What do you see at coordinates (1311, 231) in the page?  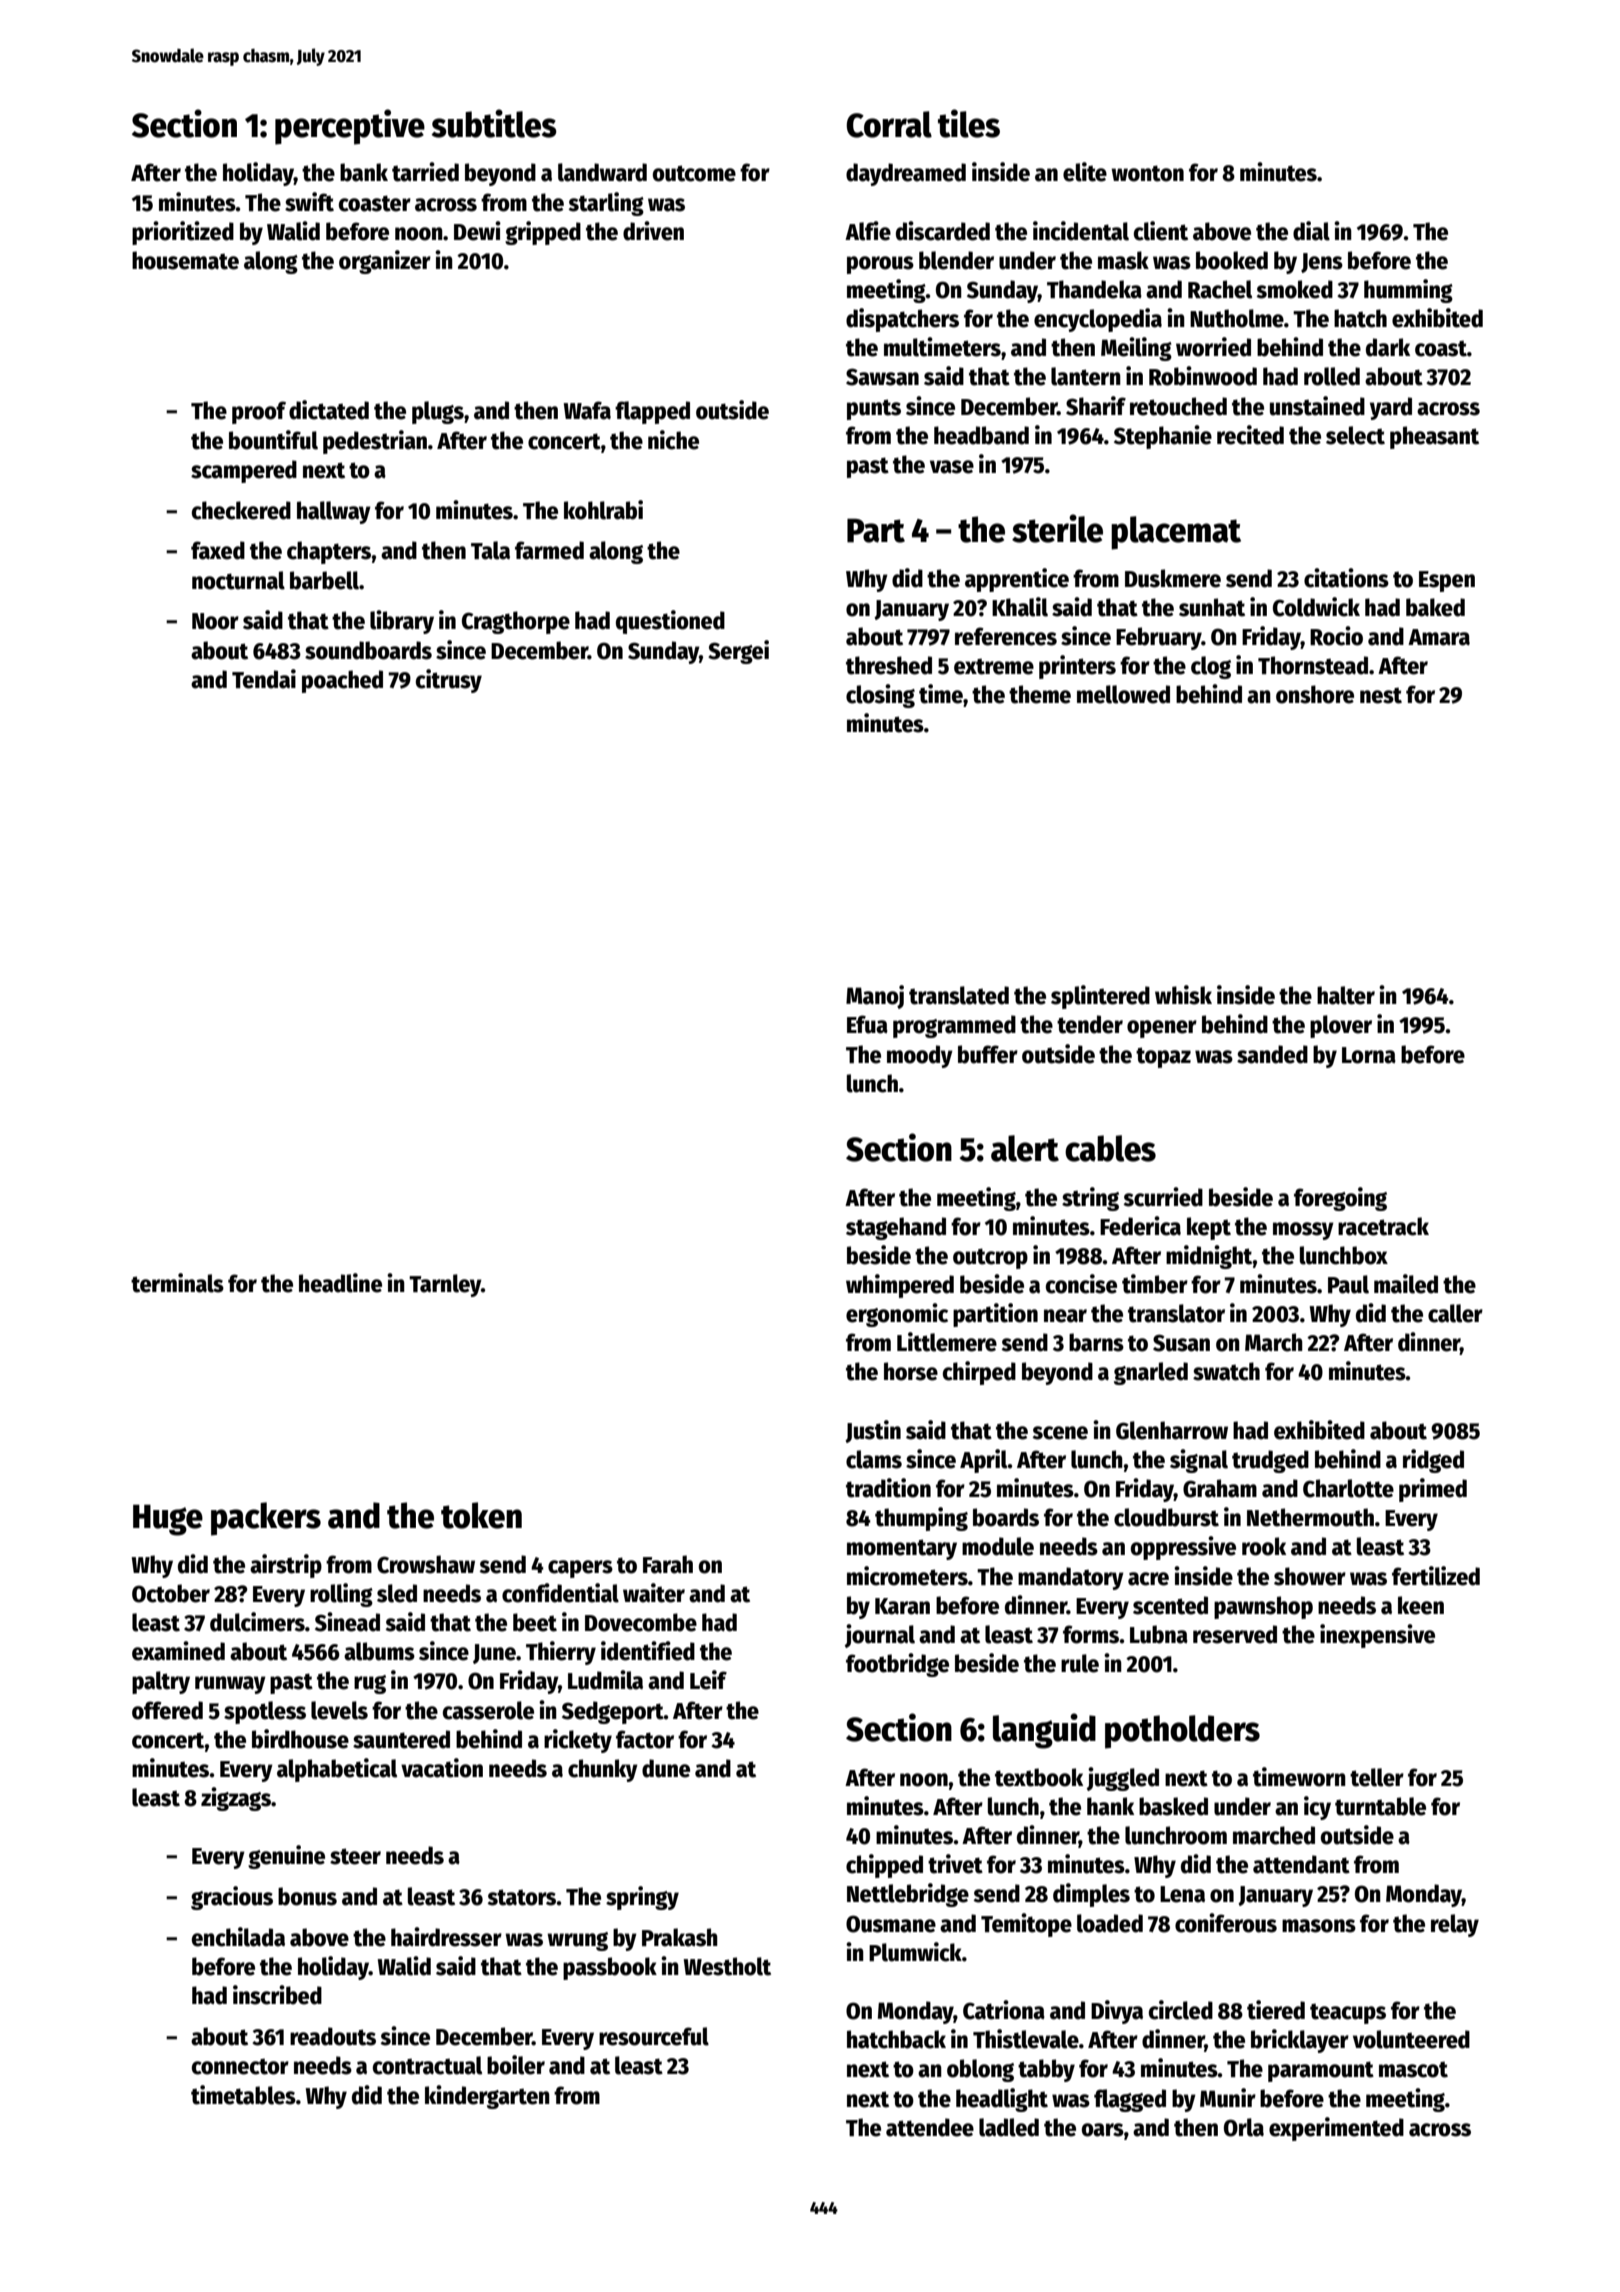 I see `dial` at bounding box center [1311, 231].
